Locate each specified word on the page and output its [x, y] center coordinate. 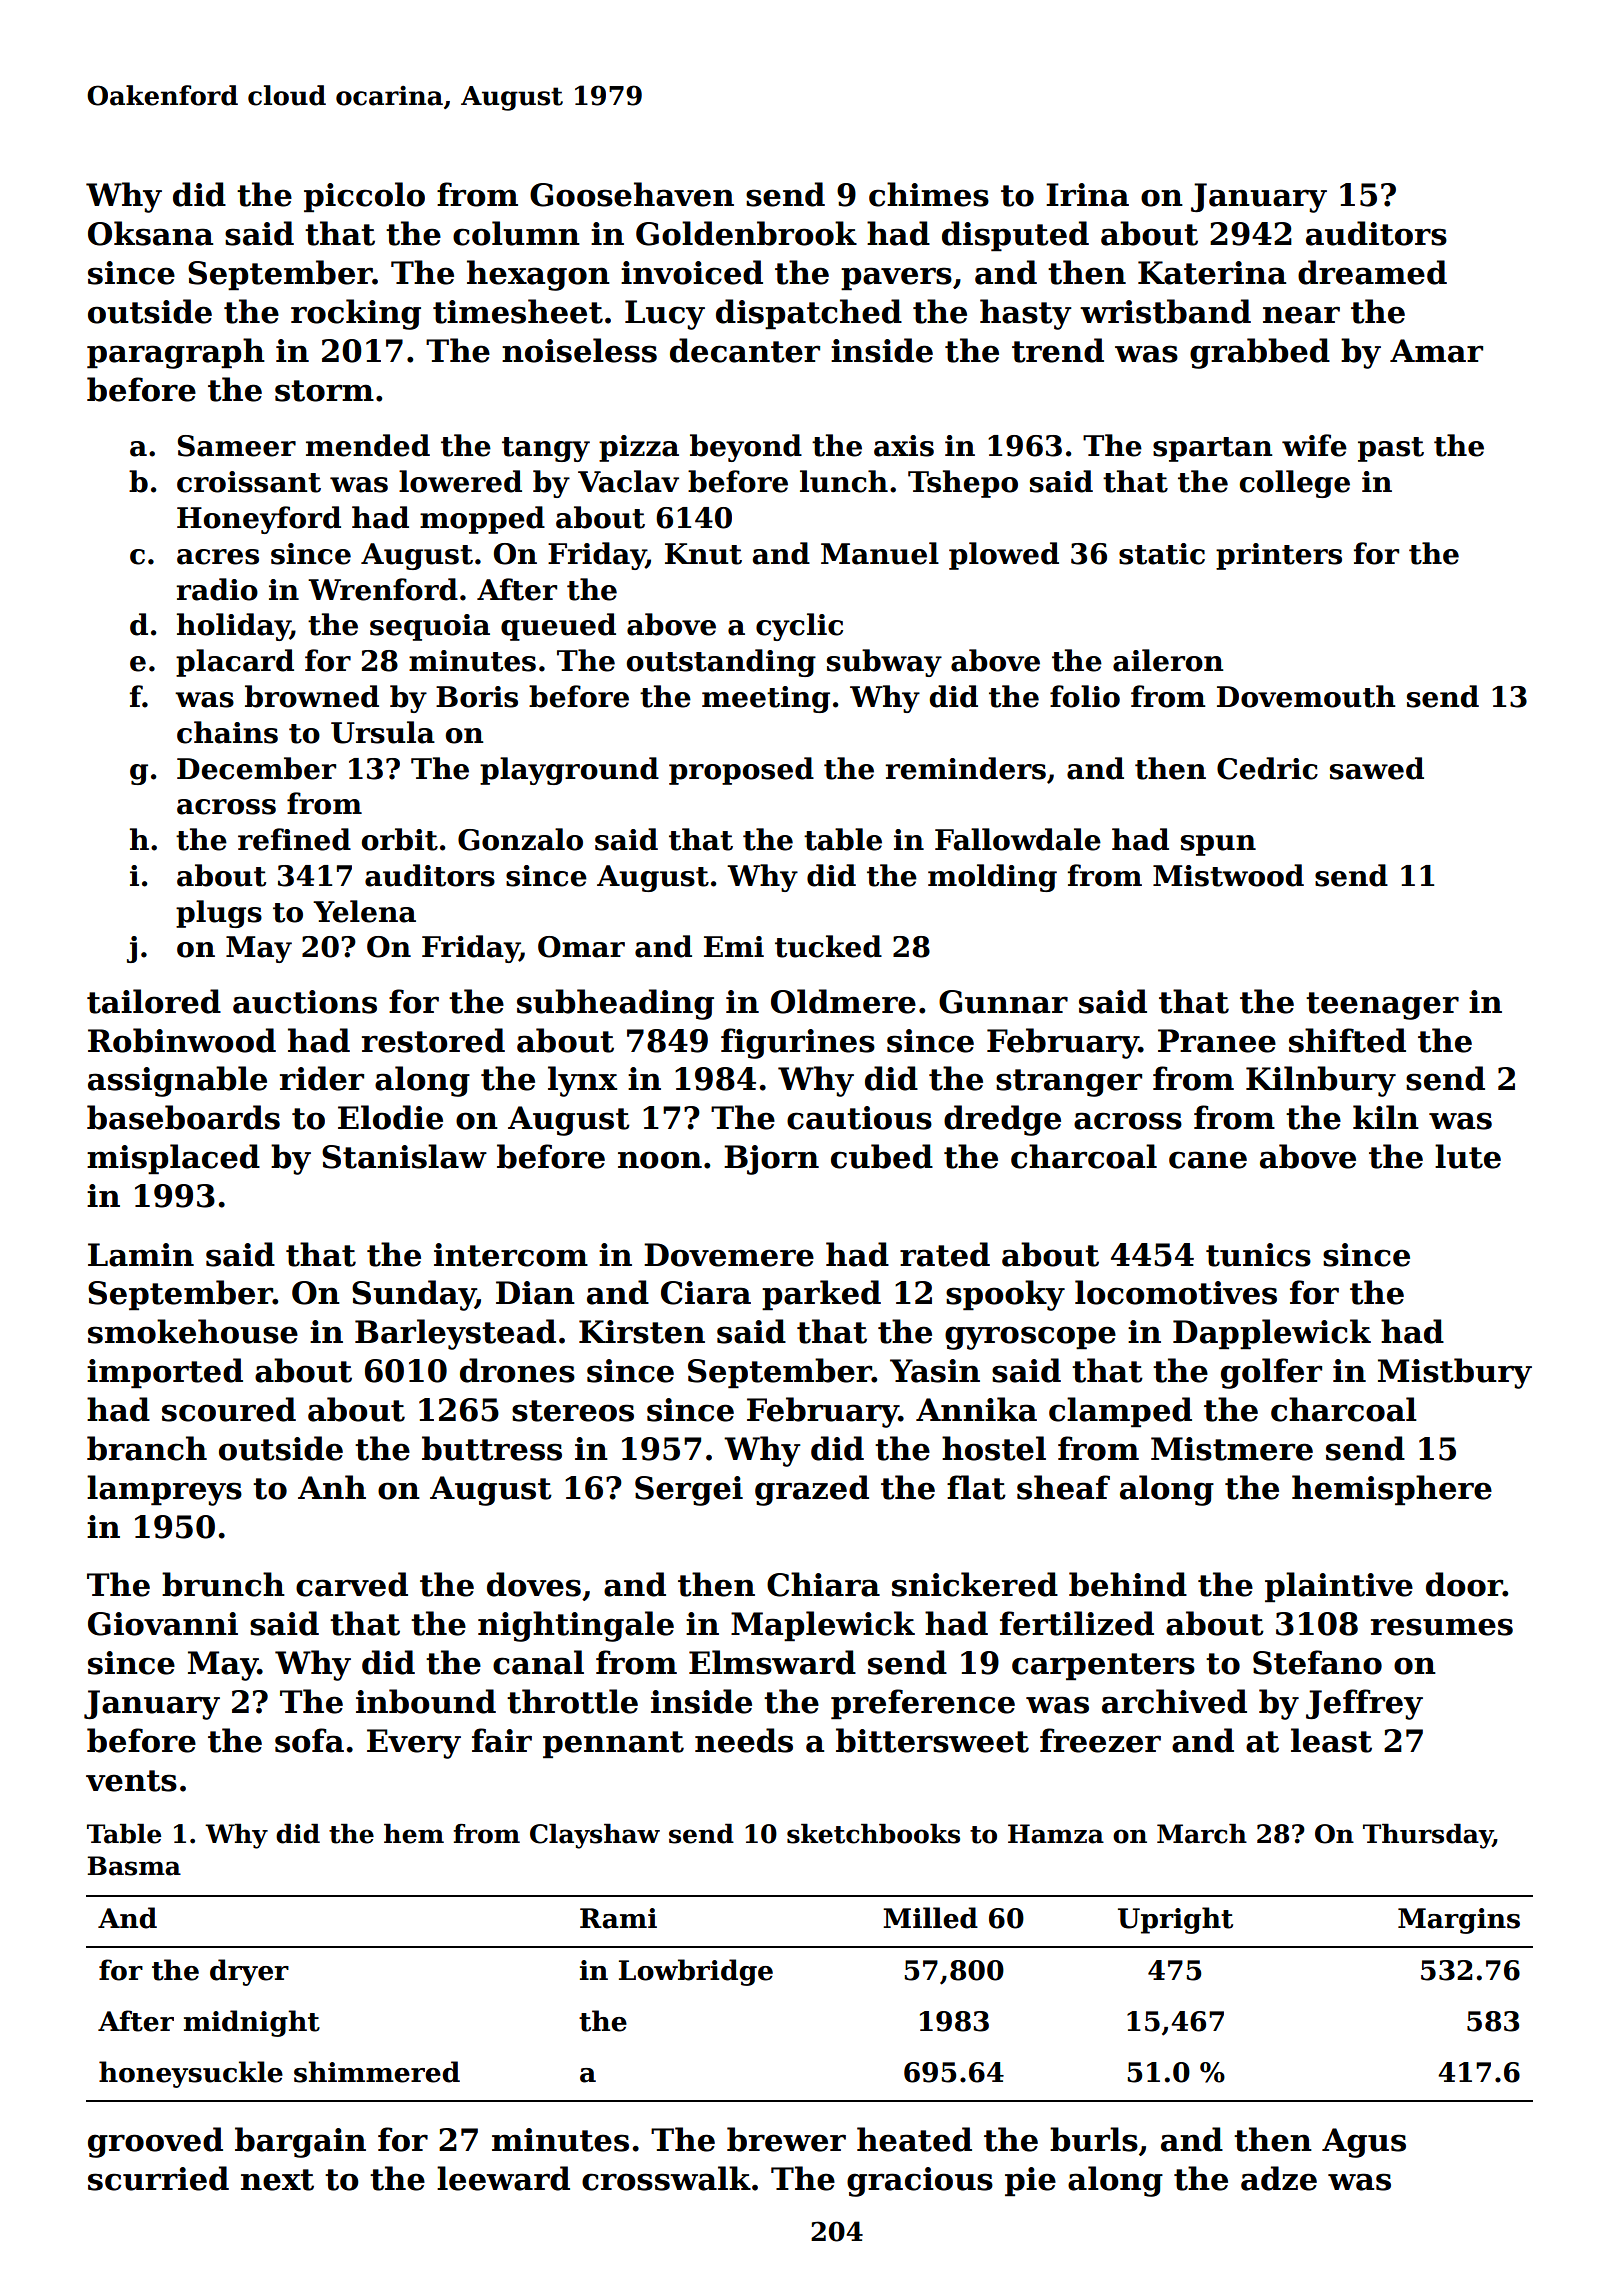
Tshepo [963, 484]
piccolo [364, 197]
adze [1279, 2178]
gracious [920, 2182]
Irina [1087, 195]
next [277, 2180]
